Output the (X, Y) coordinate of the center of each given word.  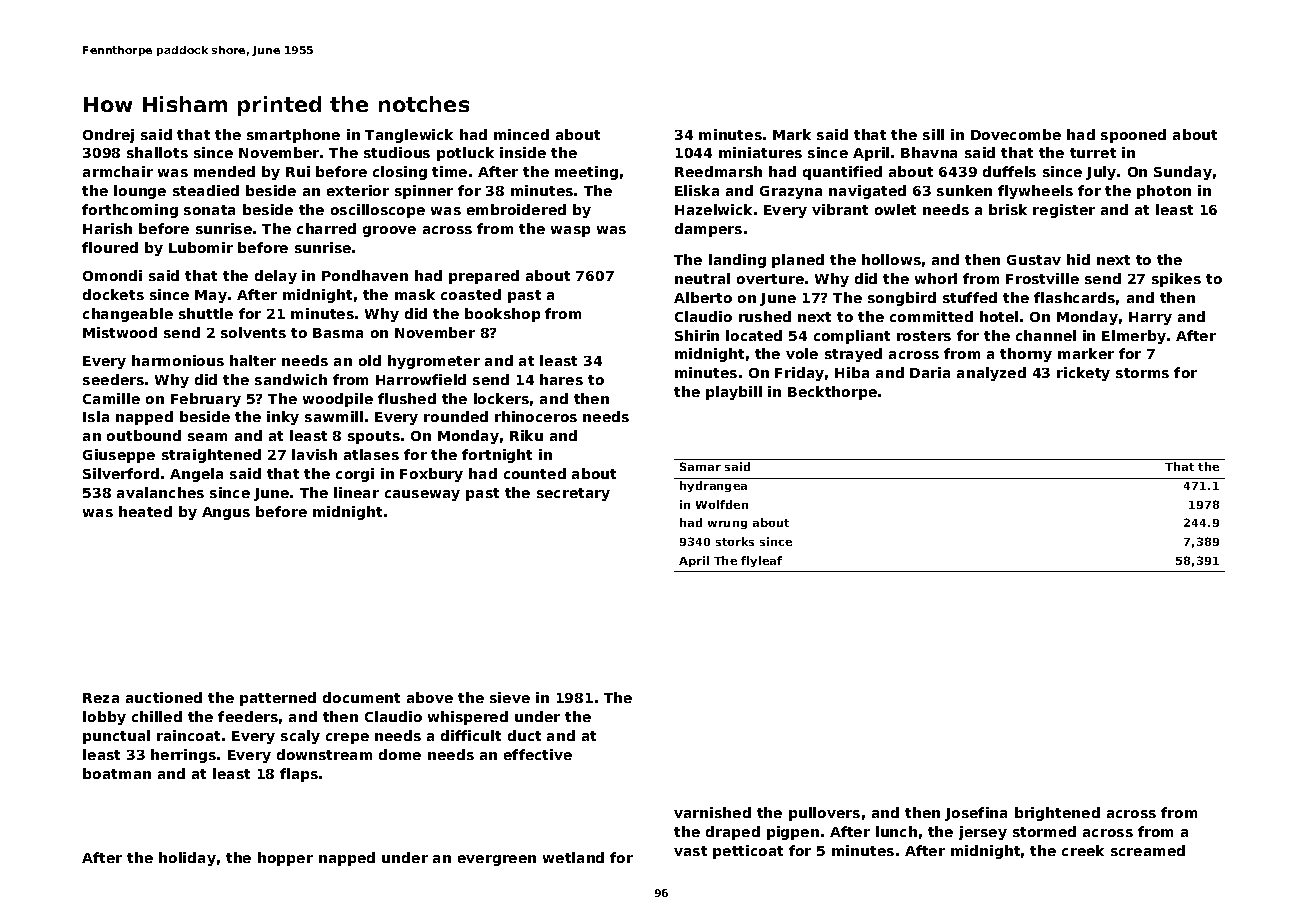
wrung (727, 525)
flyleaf (761, 561)
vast (690, 851)
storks (735, 541)
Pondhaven (365, 275)
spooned (1133, 136)
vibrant (840, 209)
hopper (285, 859)
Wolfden (722, 504)
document (361, 697)
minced (521, 134)
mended (224, 171)
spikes (1176, 280)
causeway (422, 495)
